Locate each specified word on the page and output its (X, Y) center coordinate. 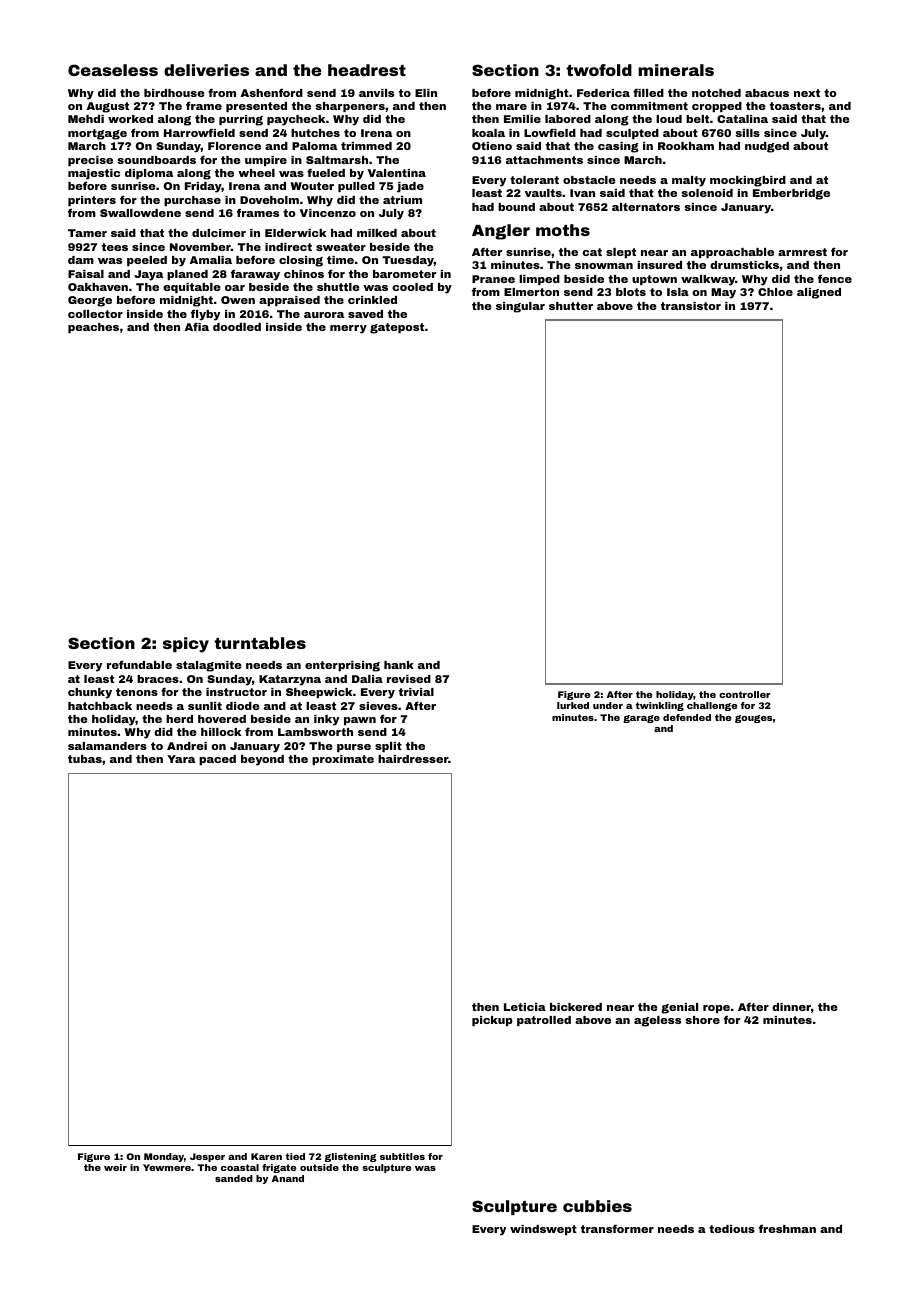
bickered (576, 1007)
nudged (767, 147)
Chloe (775, 292)
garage (641, 719)
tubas (85, 759)
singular (520, 307)
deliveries (206, 70)
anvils (376, 93)
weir (115, 1167)
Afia (197, 326)
